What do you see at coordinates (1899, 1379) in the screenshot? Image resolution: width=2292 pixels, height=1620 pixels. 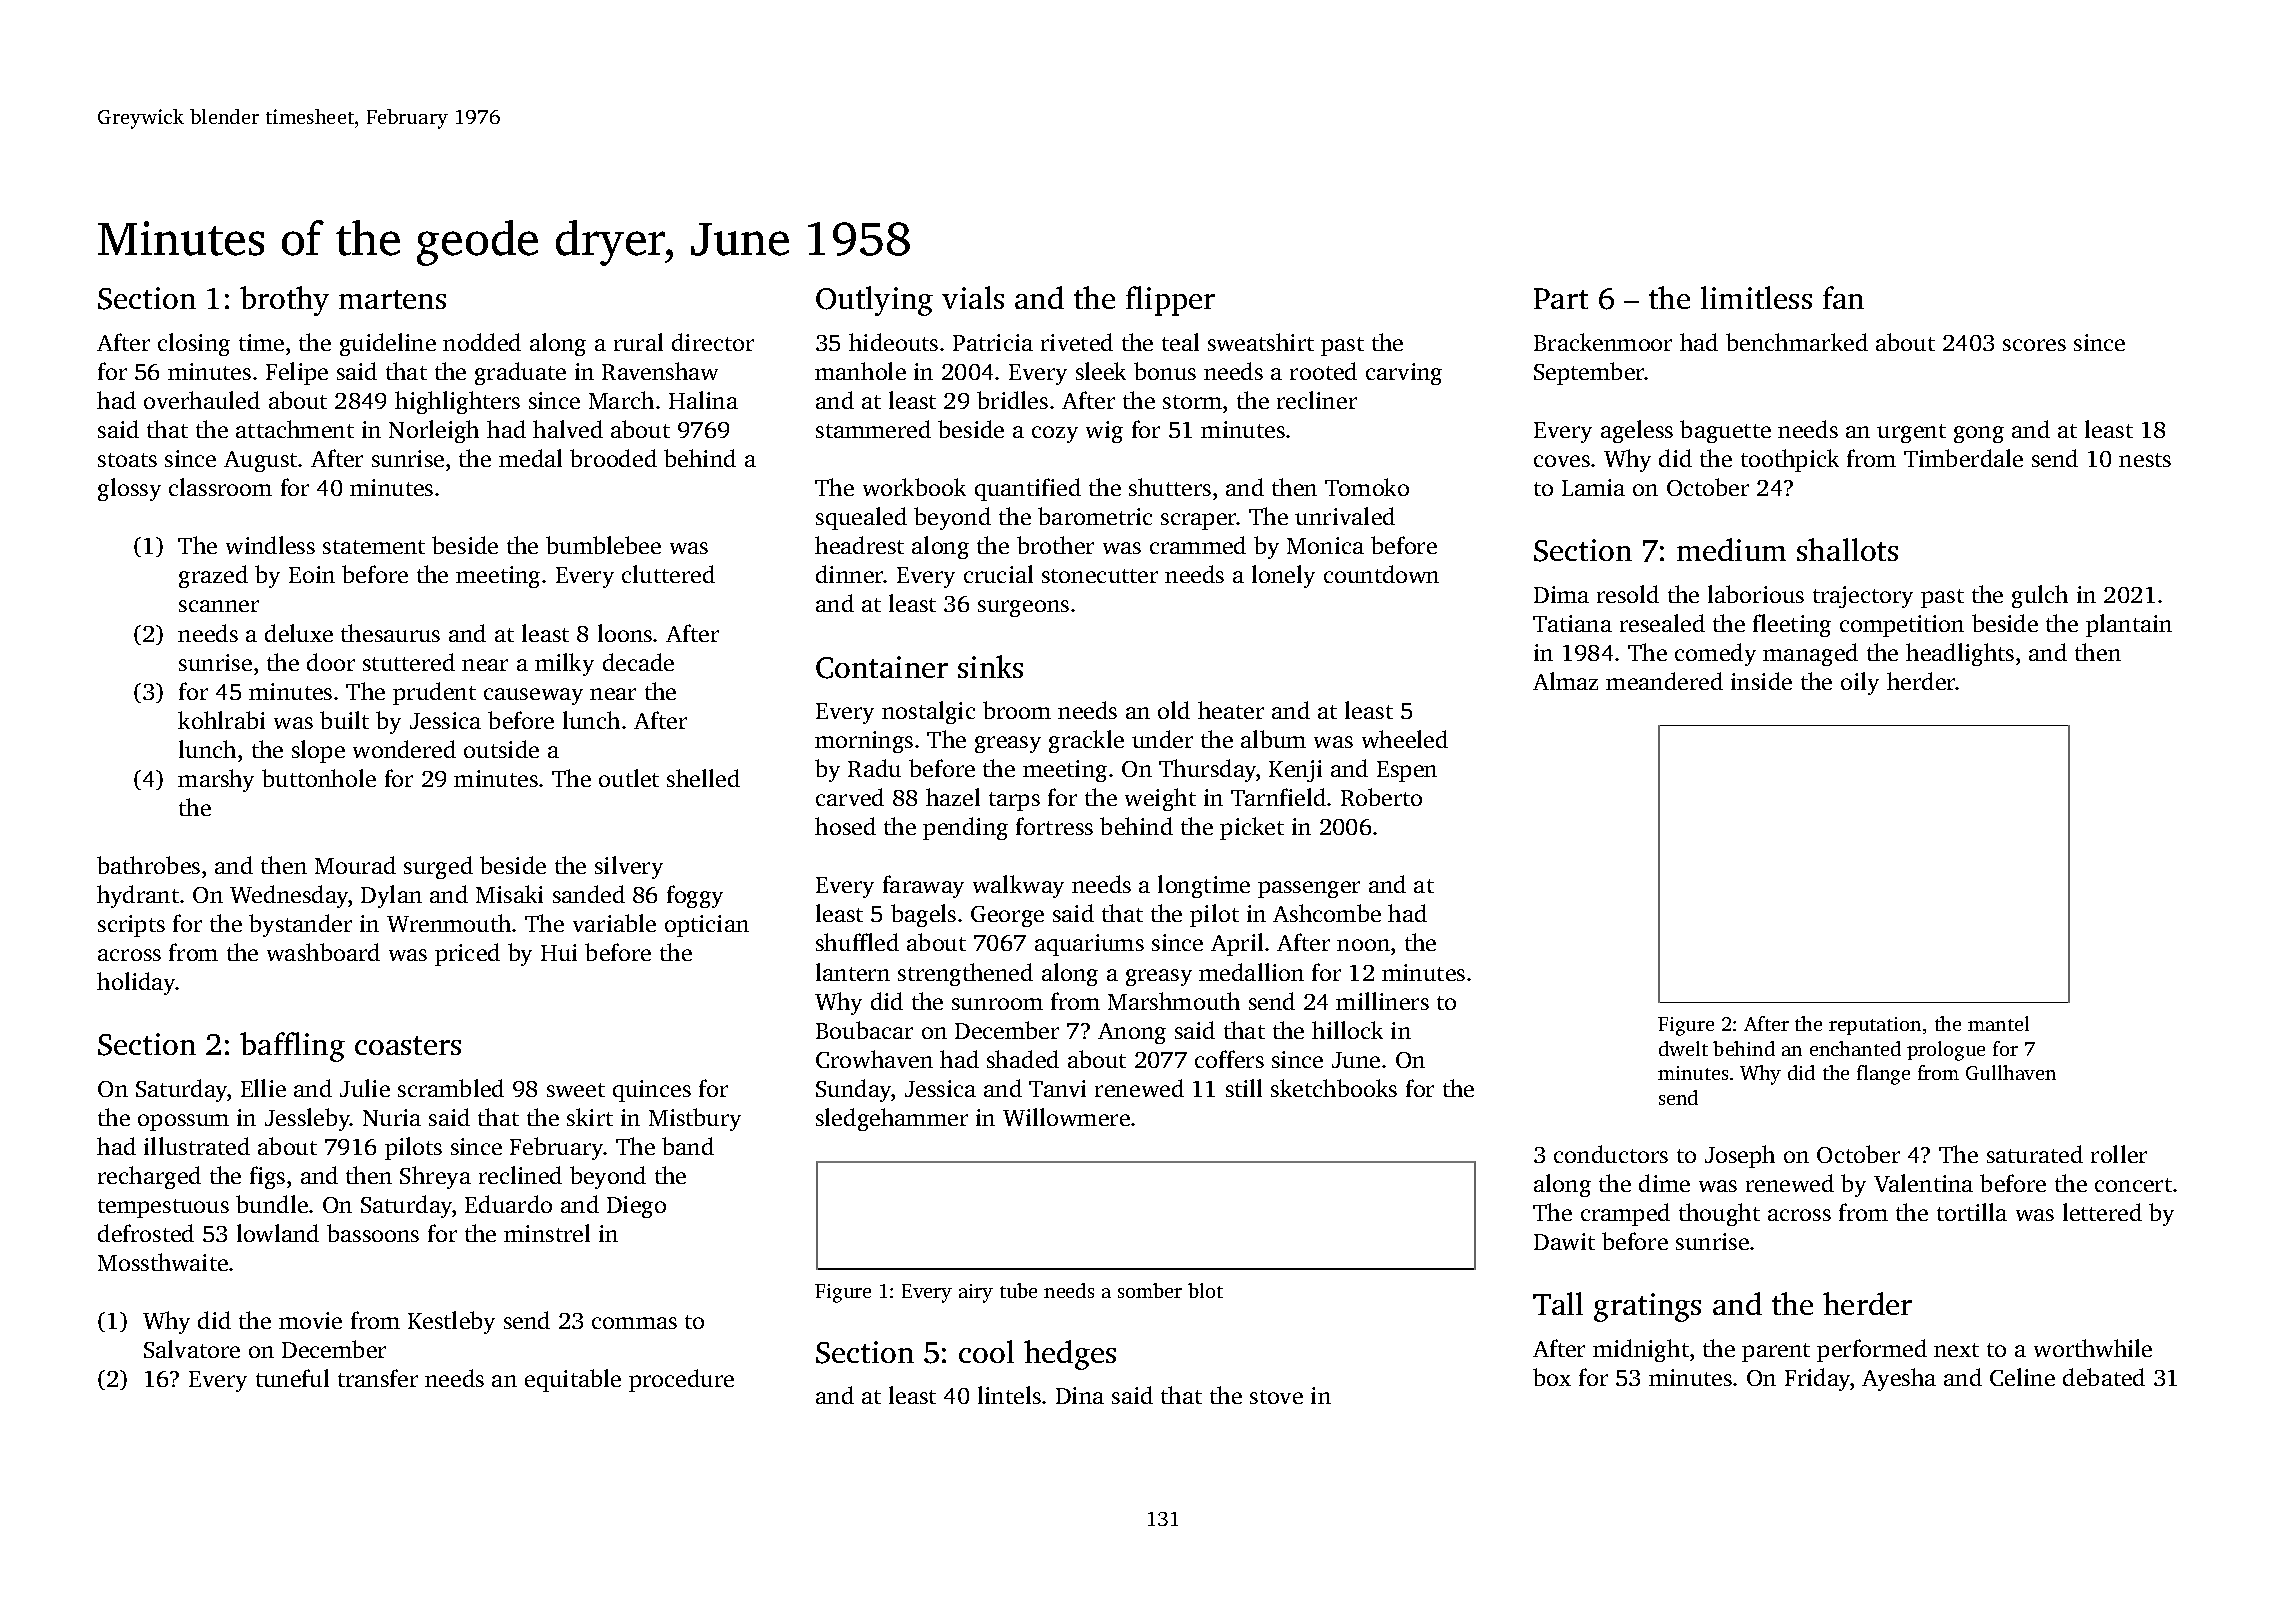 I see `Ayesha` at bounding box center [1899, 1379].
